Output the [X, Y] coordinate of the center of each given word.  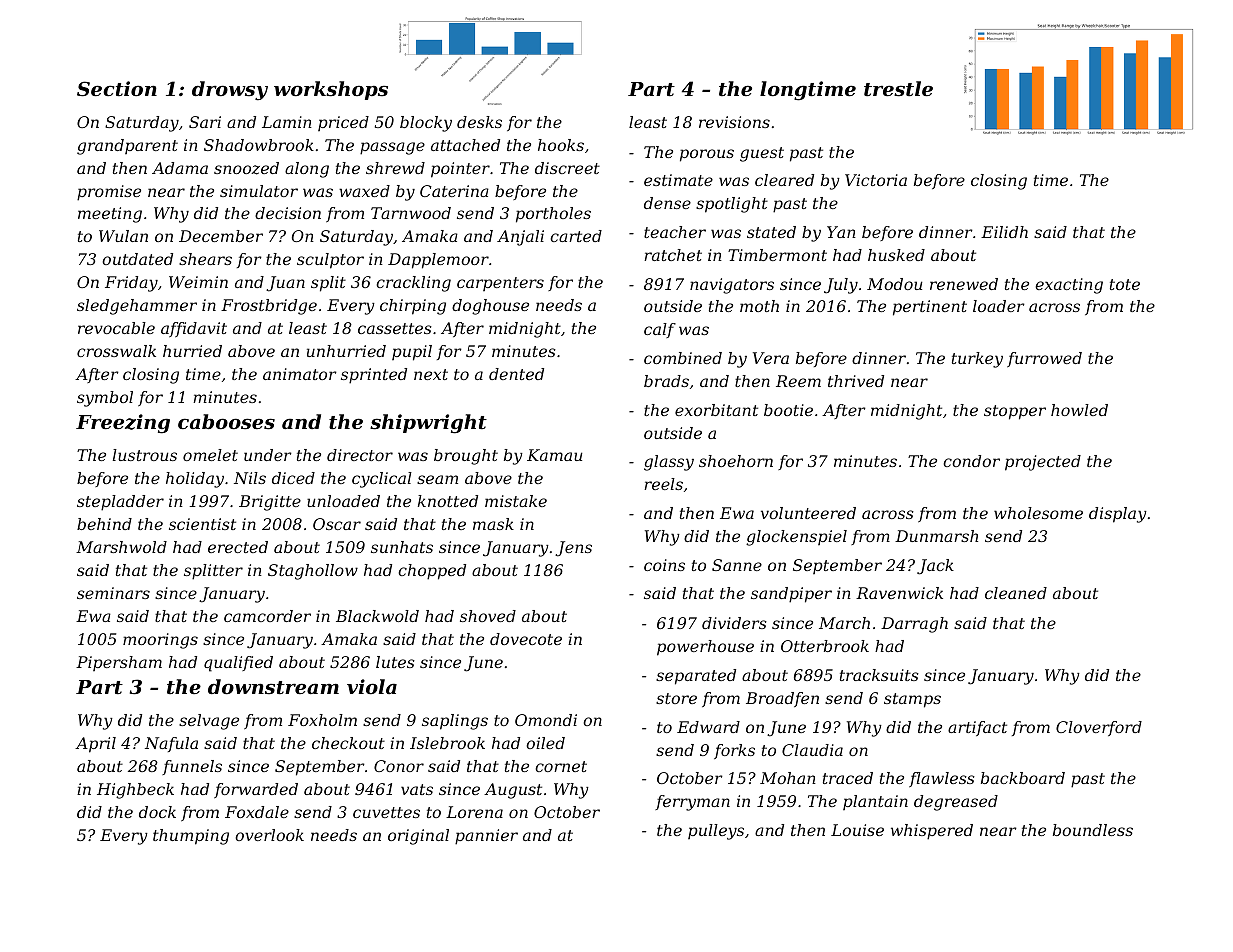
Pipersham [119, 663]
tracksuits [879, 675]
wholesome [1038, 513]
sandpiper [791, 595]
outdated [137, 259]
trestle [898, 89]
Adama [180, 168]
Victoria [876, 180]
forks [734, 751]
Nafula [171, 744]
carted [576, 236]
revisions [734, 122]
